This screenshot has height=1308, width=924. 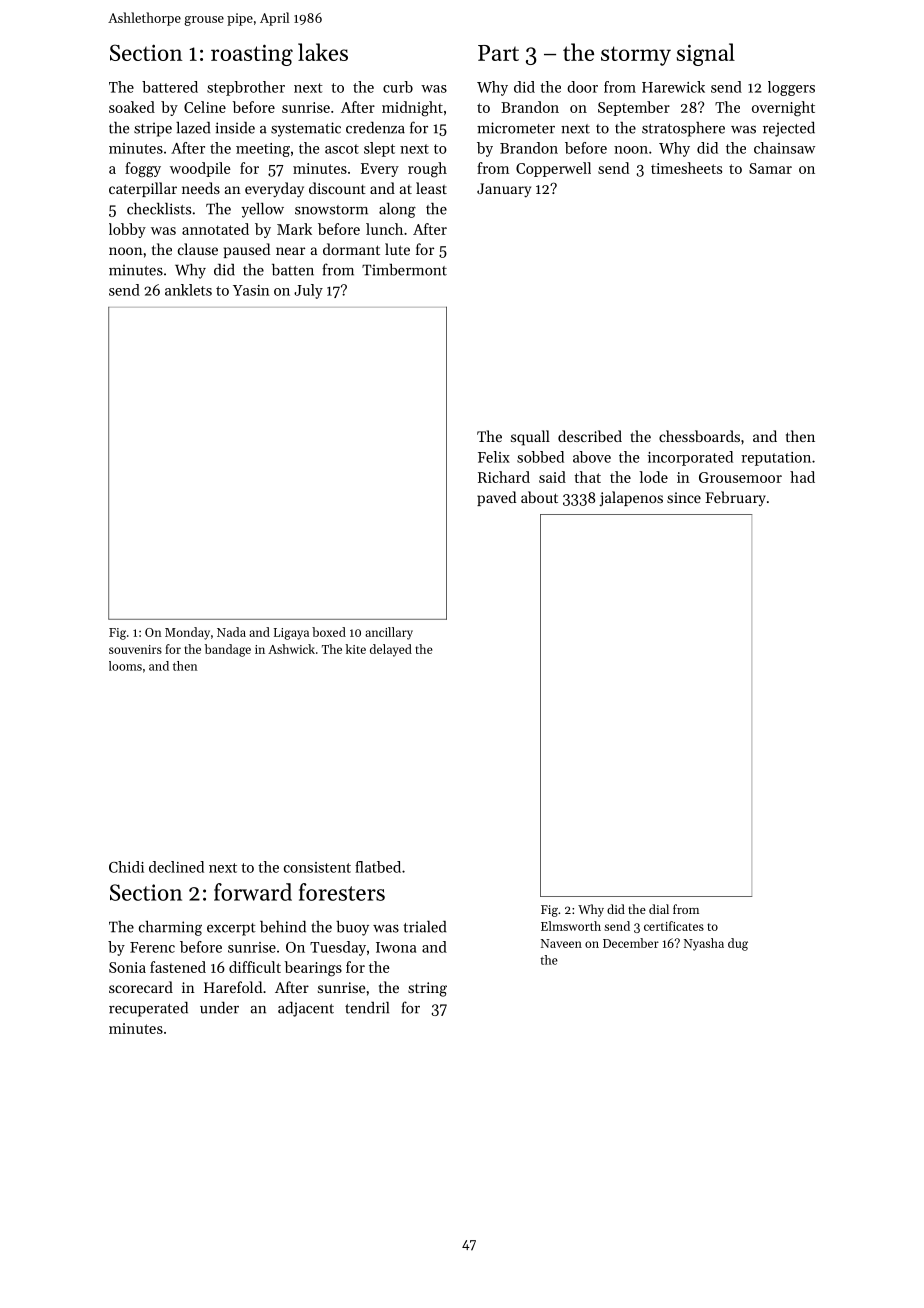 What do you see at coordinates (494, 457) in the screenshot?
I see `Felix` at bounding box center [494, 457].
